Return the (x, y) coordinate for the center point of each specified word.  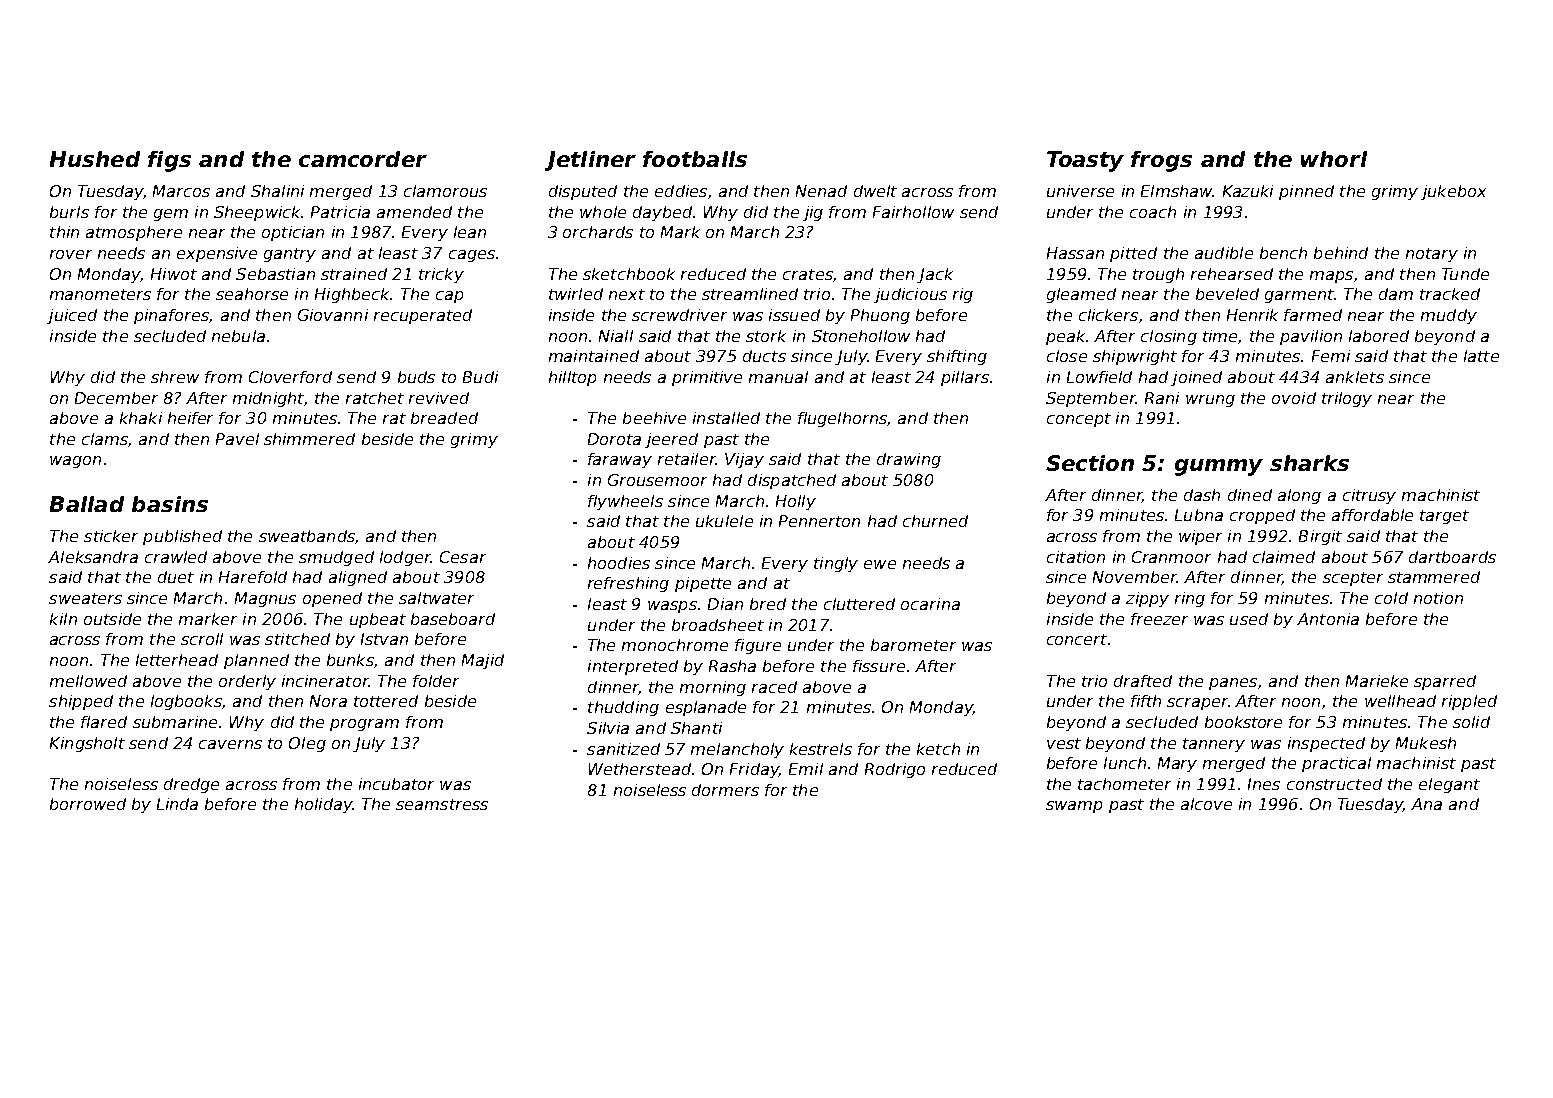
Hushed (95, 159)
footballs (695, 159)
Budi (480, 377)
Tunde (1465, 274)
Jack (935, 275)
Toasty (1085, 161)
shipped (81, 702)
